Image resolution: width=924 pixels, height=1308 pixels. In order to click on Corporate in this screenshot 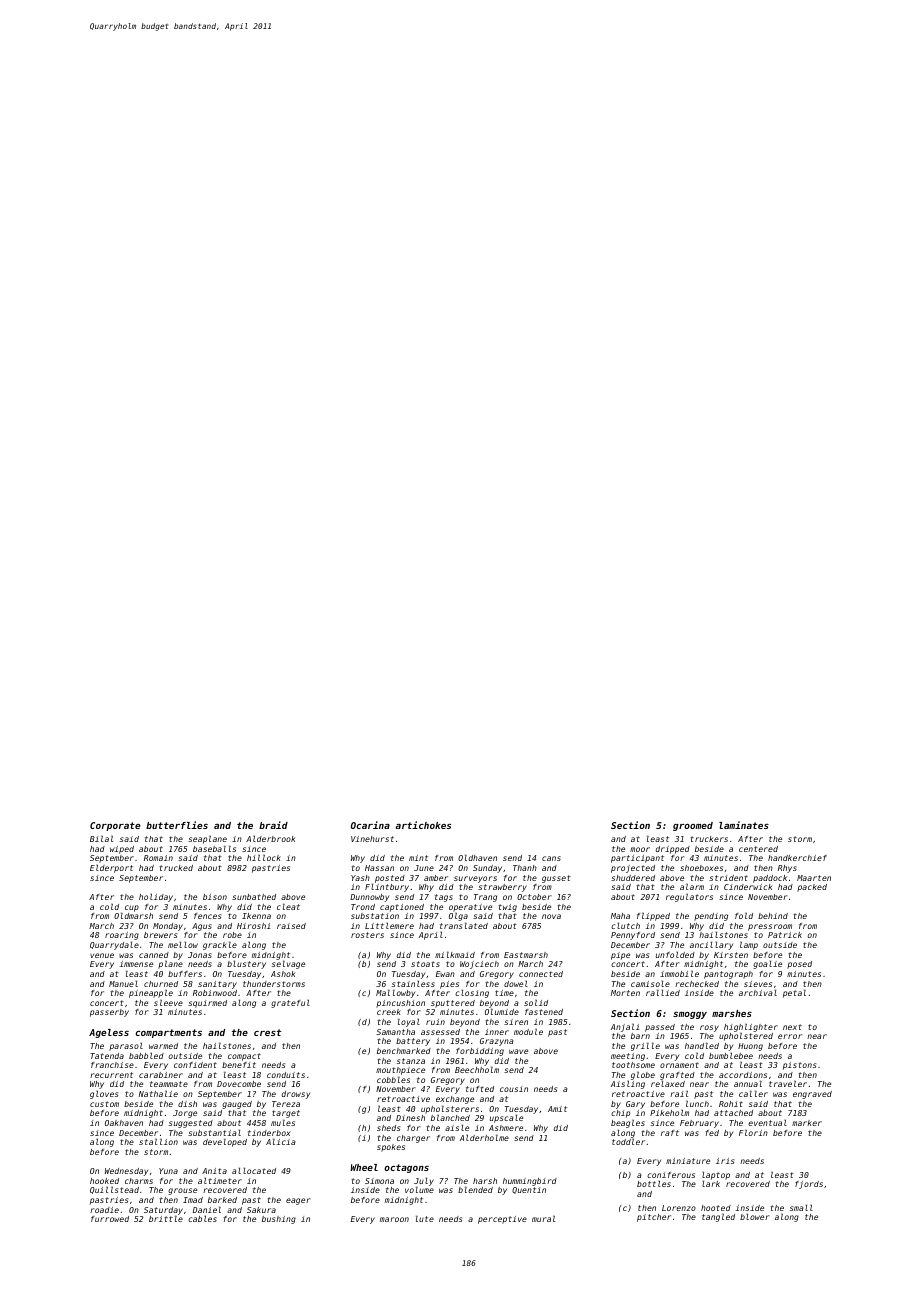, I will do `click(115, 826)`.
